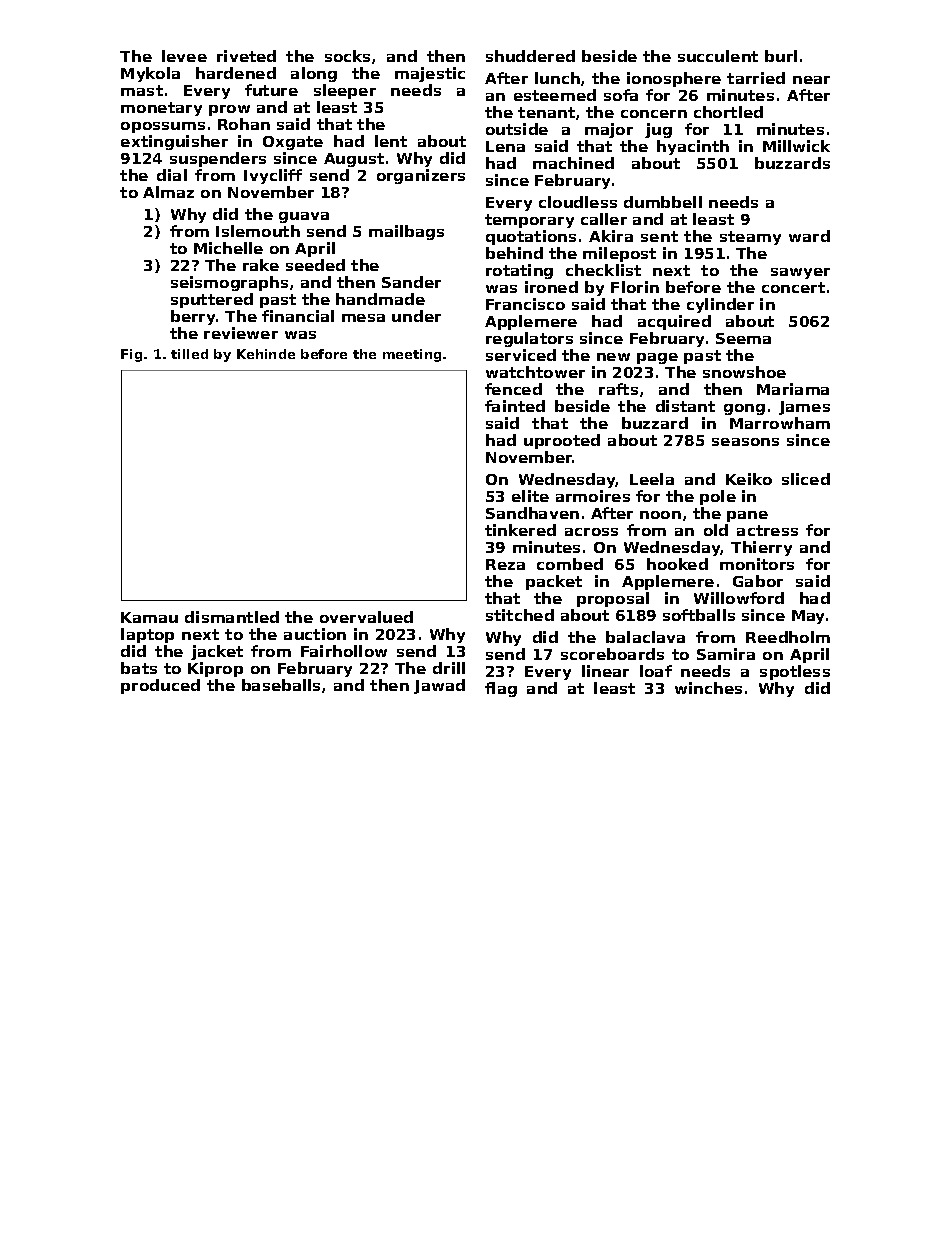  Describe the element at coordinates (189, 354) in the image. I see `tilled` at that location.
